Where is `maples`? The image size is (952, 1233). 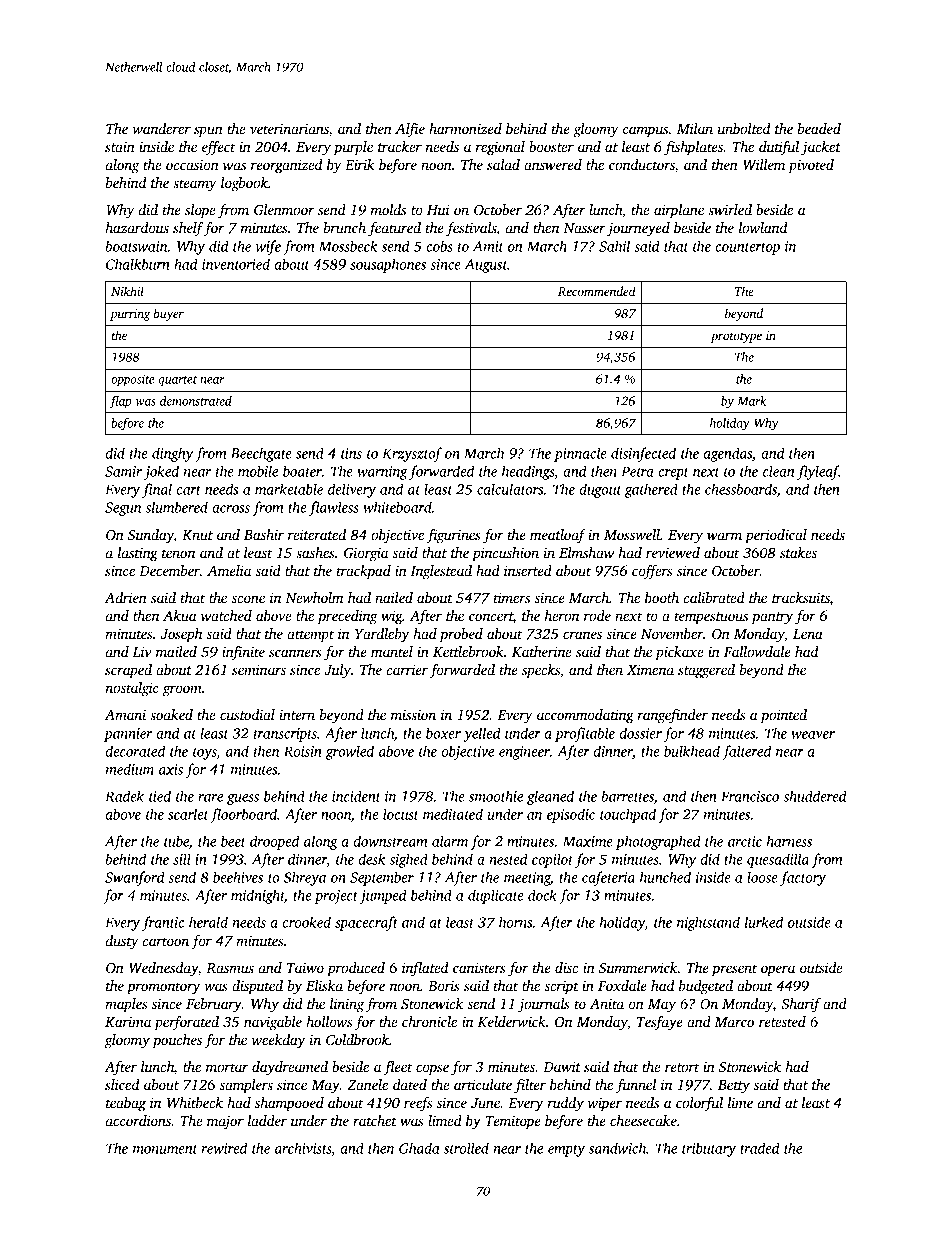 maples is located at coordinates (126, 1005).
